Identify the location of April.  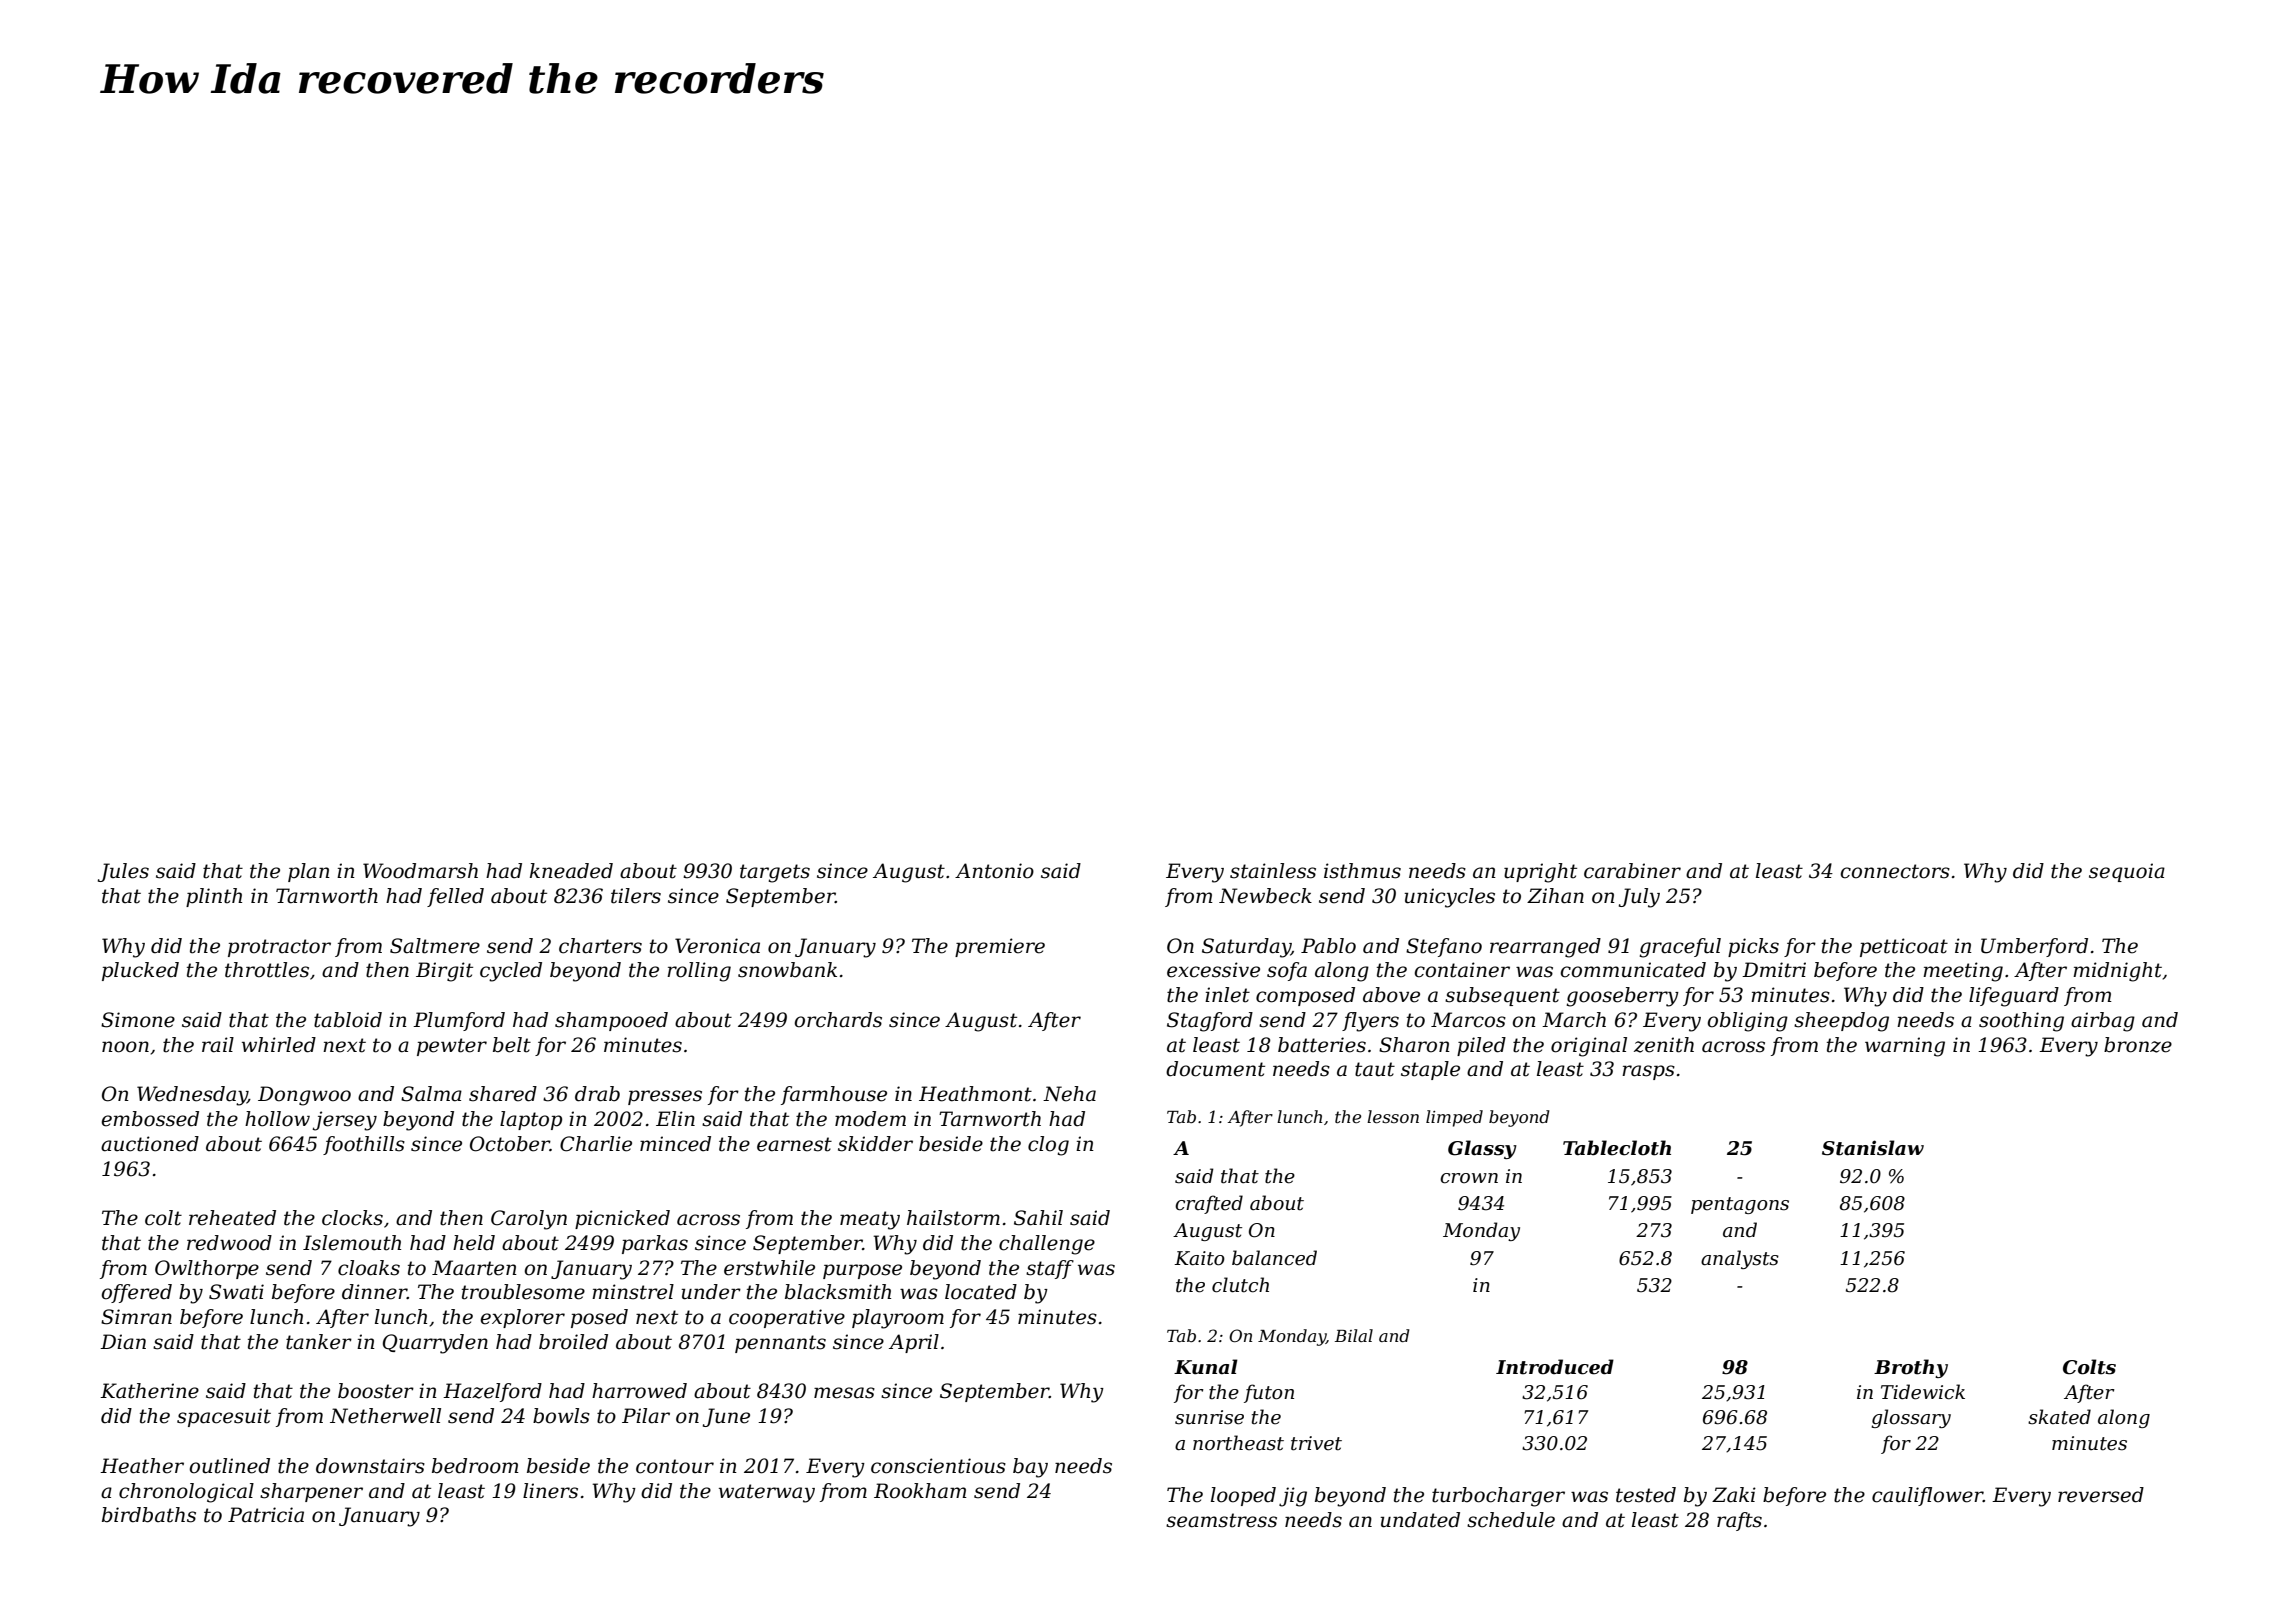
(914, 1343).
